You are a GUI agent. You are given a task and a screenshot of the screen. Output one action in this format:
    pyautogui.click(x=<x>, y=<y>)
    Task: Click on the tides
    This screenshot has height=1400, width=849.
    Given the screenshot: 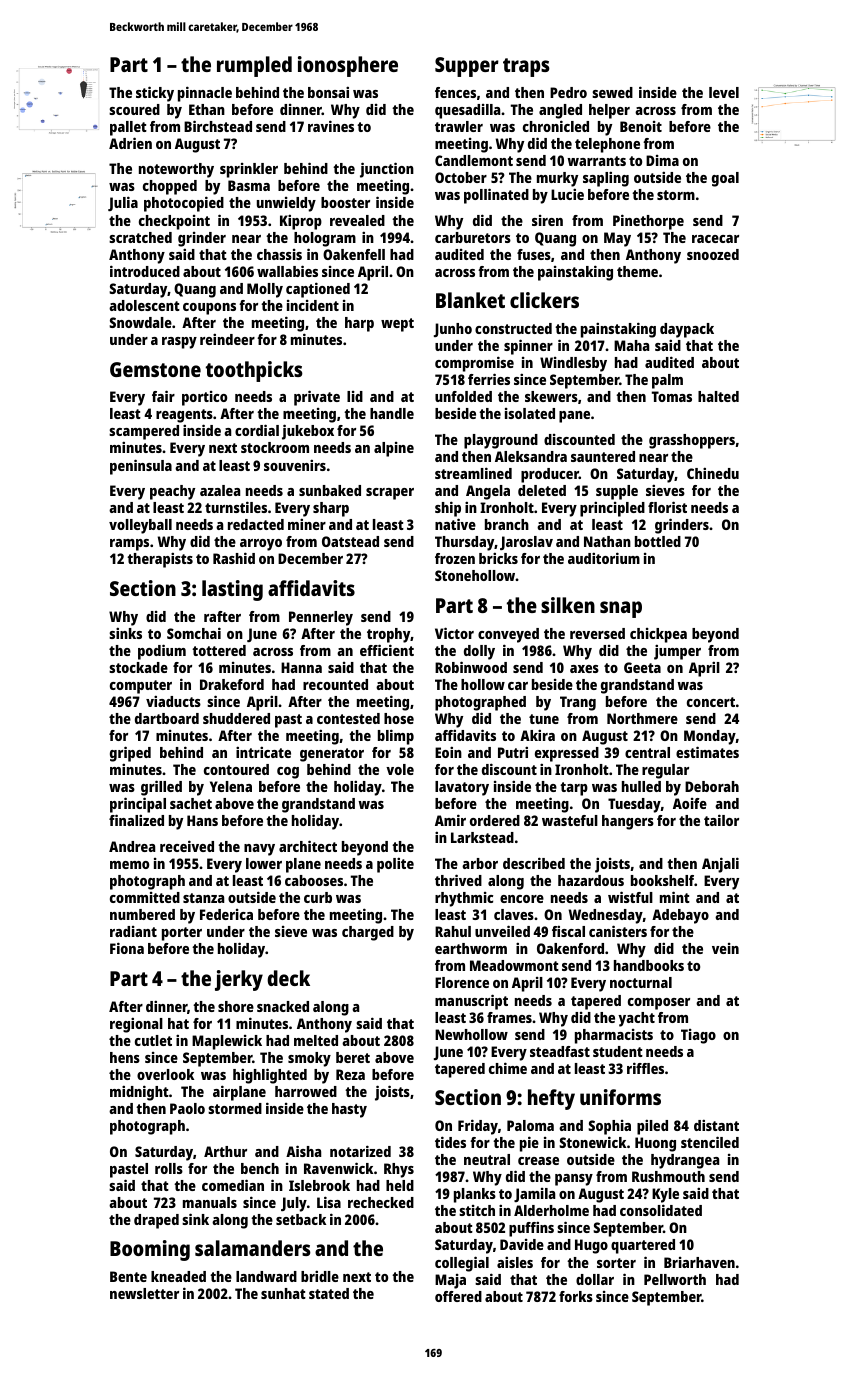 What is the action you would take?
    pyautogui.click(x=450, y=1142)
